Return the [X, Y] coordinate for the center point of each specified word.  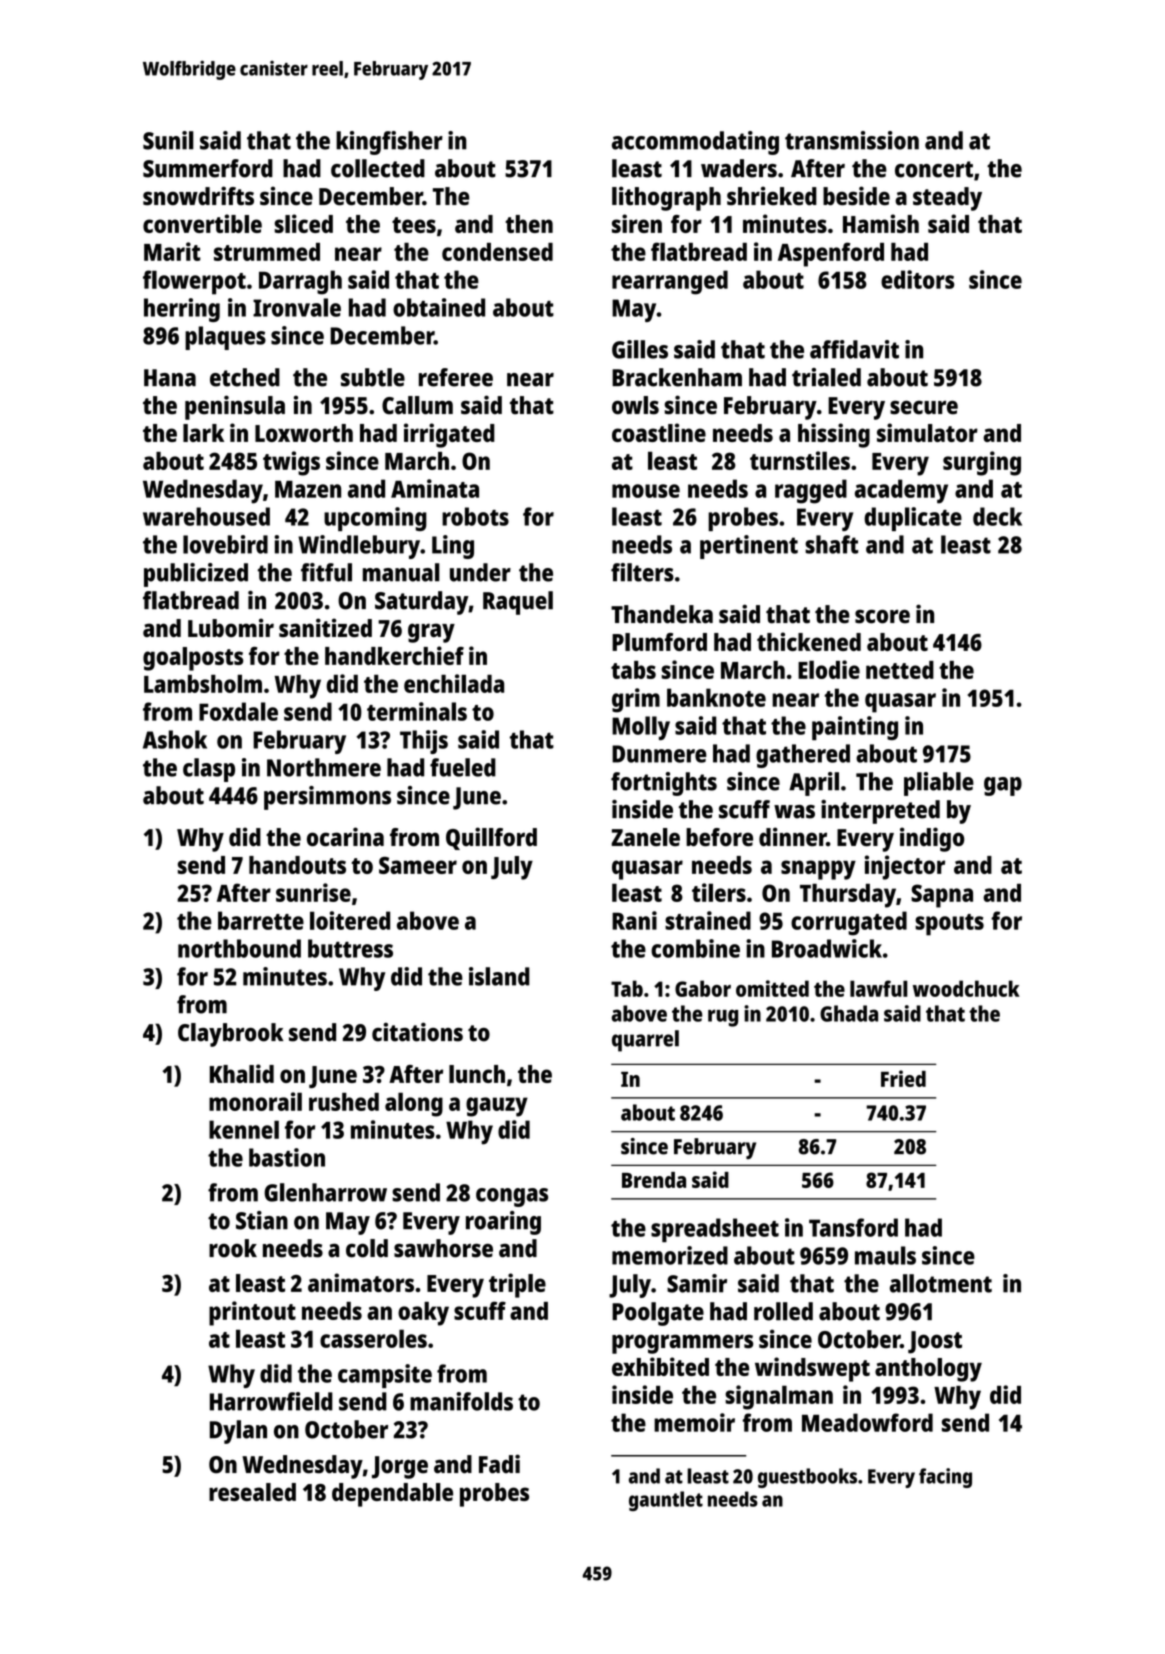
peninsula [235, 407]
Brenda [654, 1180]
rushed [344, 1102]
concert [934, 169]
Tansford [853, 1227]
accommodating [695, 143]
